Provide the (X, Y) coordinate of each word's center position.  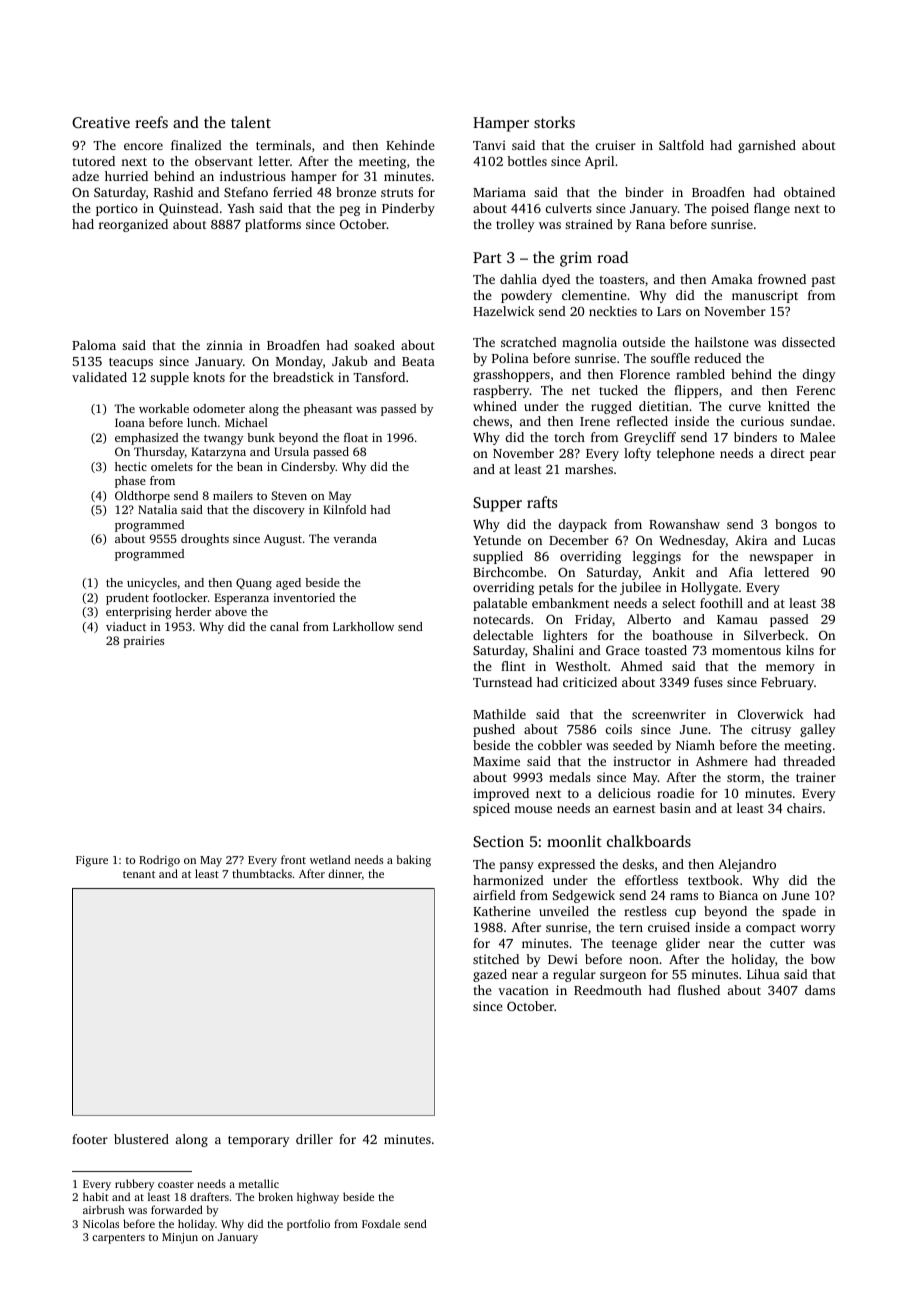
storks (554, 122)
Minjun (180, 1238)
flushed (699, 990)
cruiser (615, 145)
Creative (101, 122)
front (293, 859)
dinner (345, 873)
